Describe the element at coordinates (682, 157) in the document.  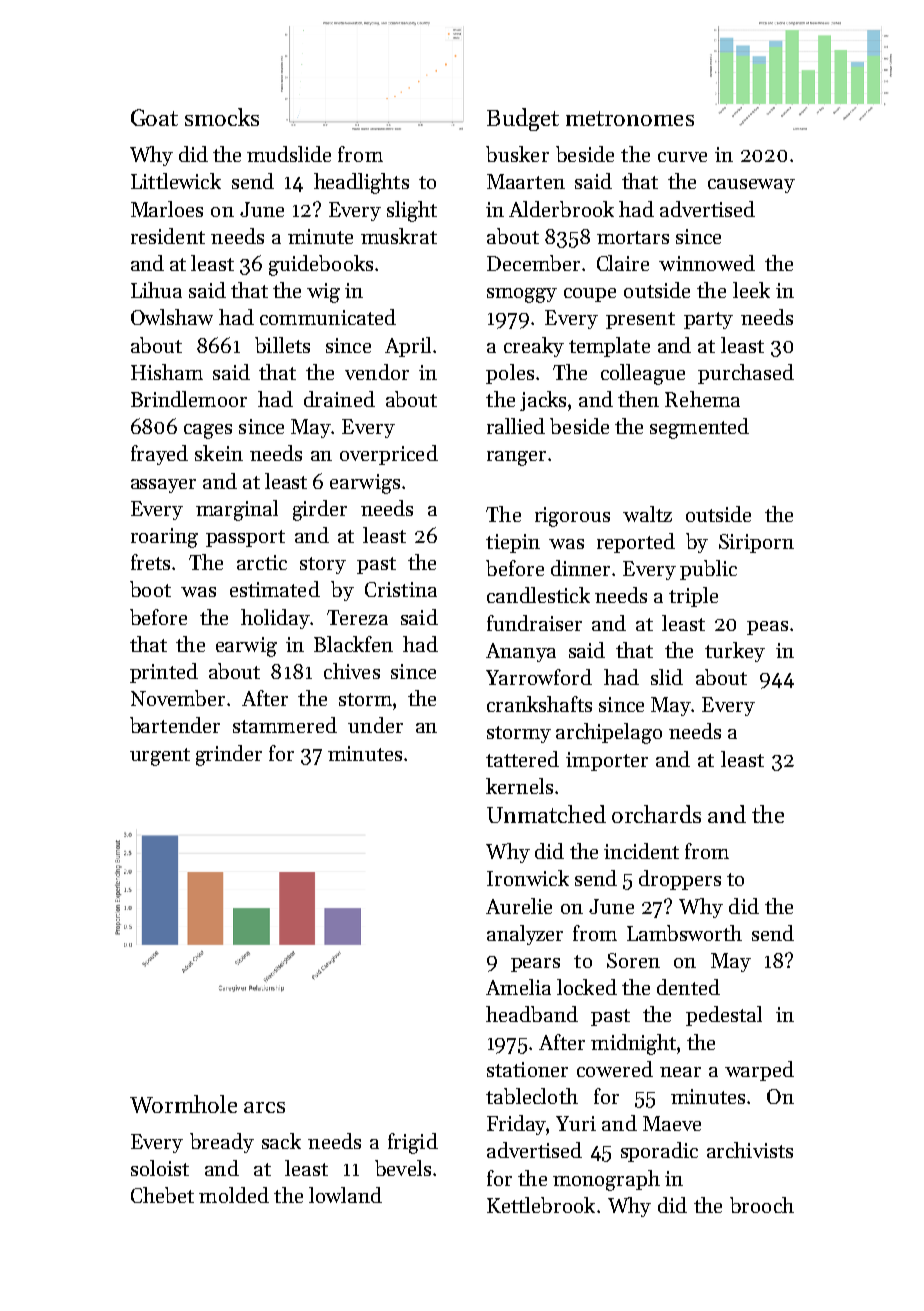
I see `curve` at that location.
